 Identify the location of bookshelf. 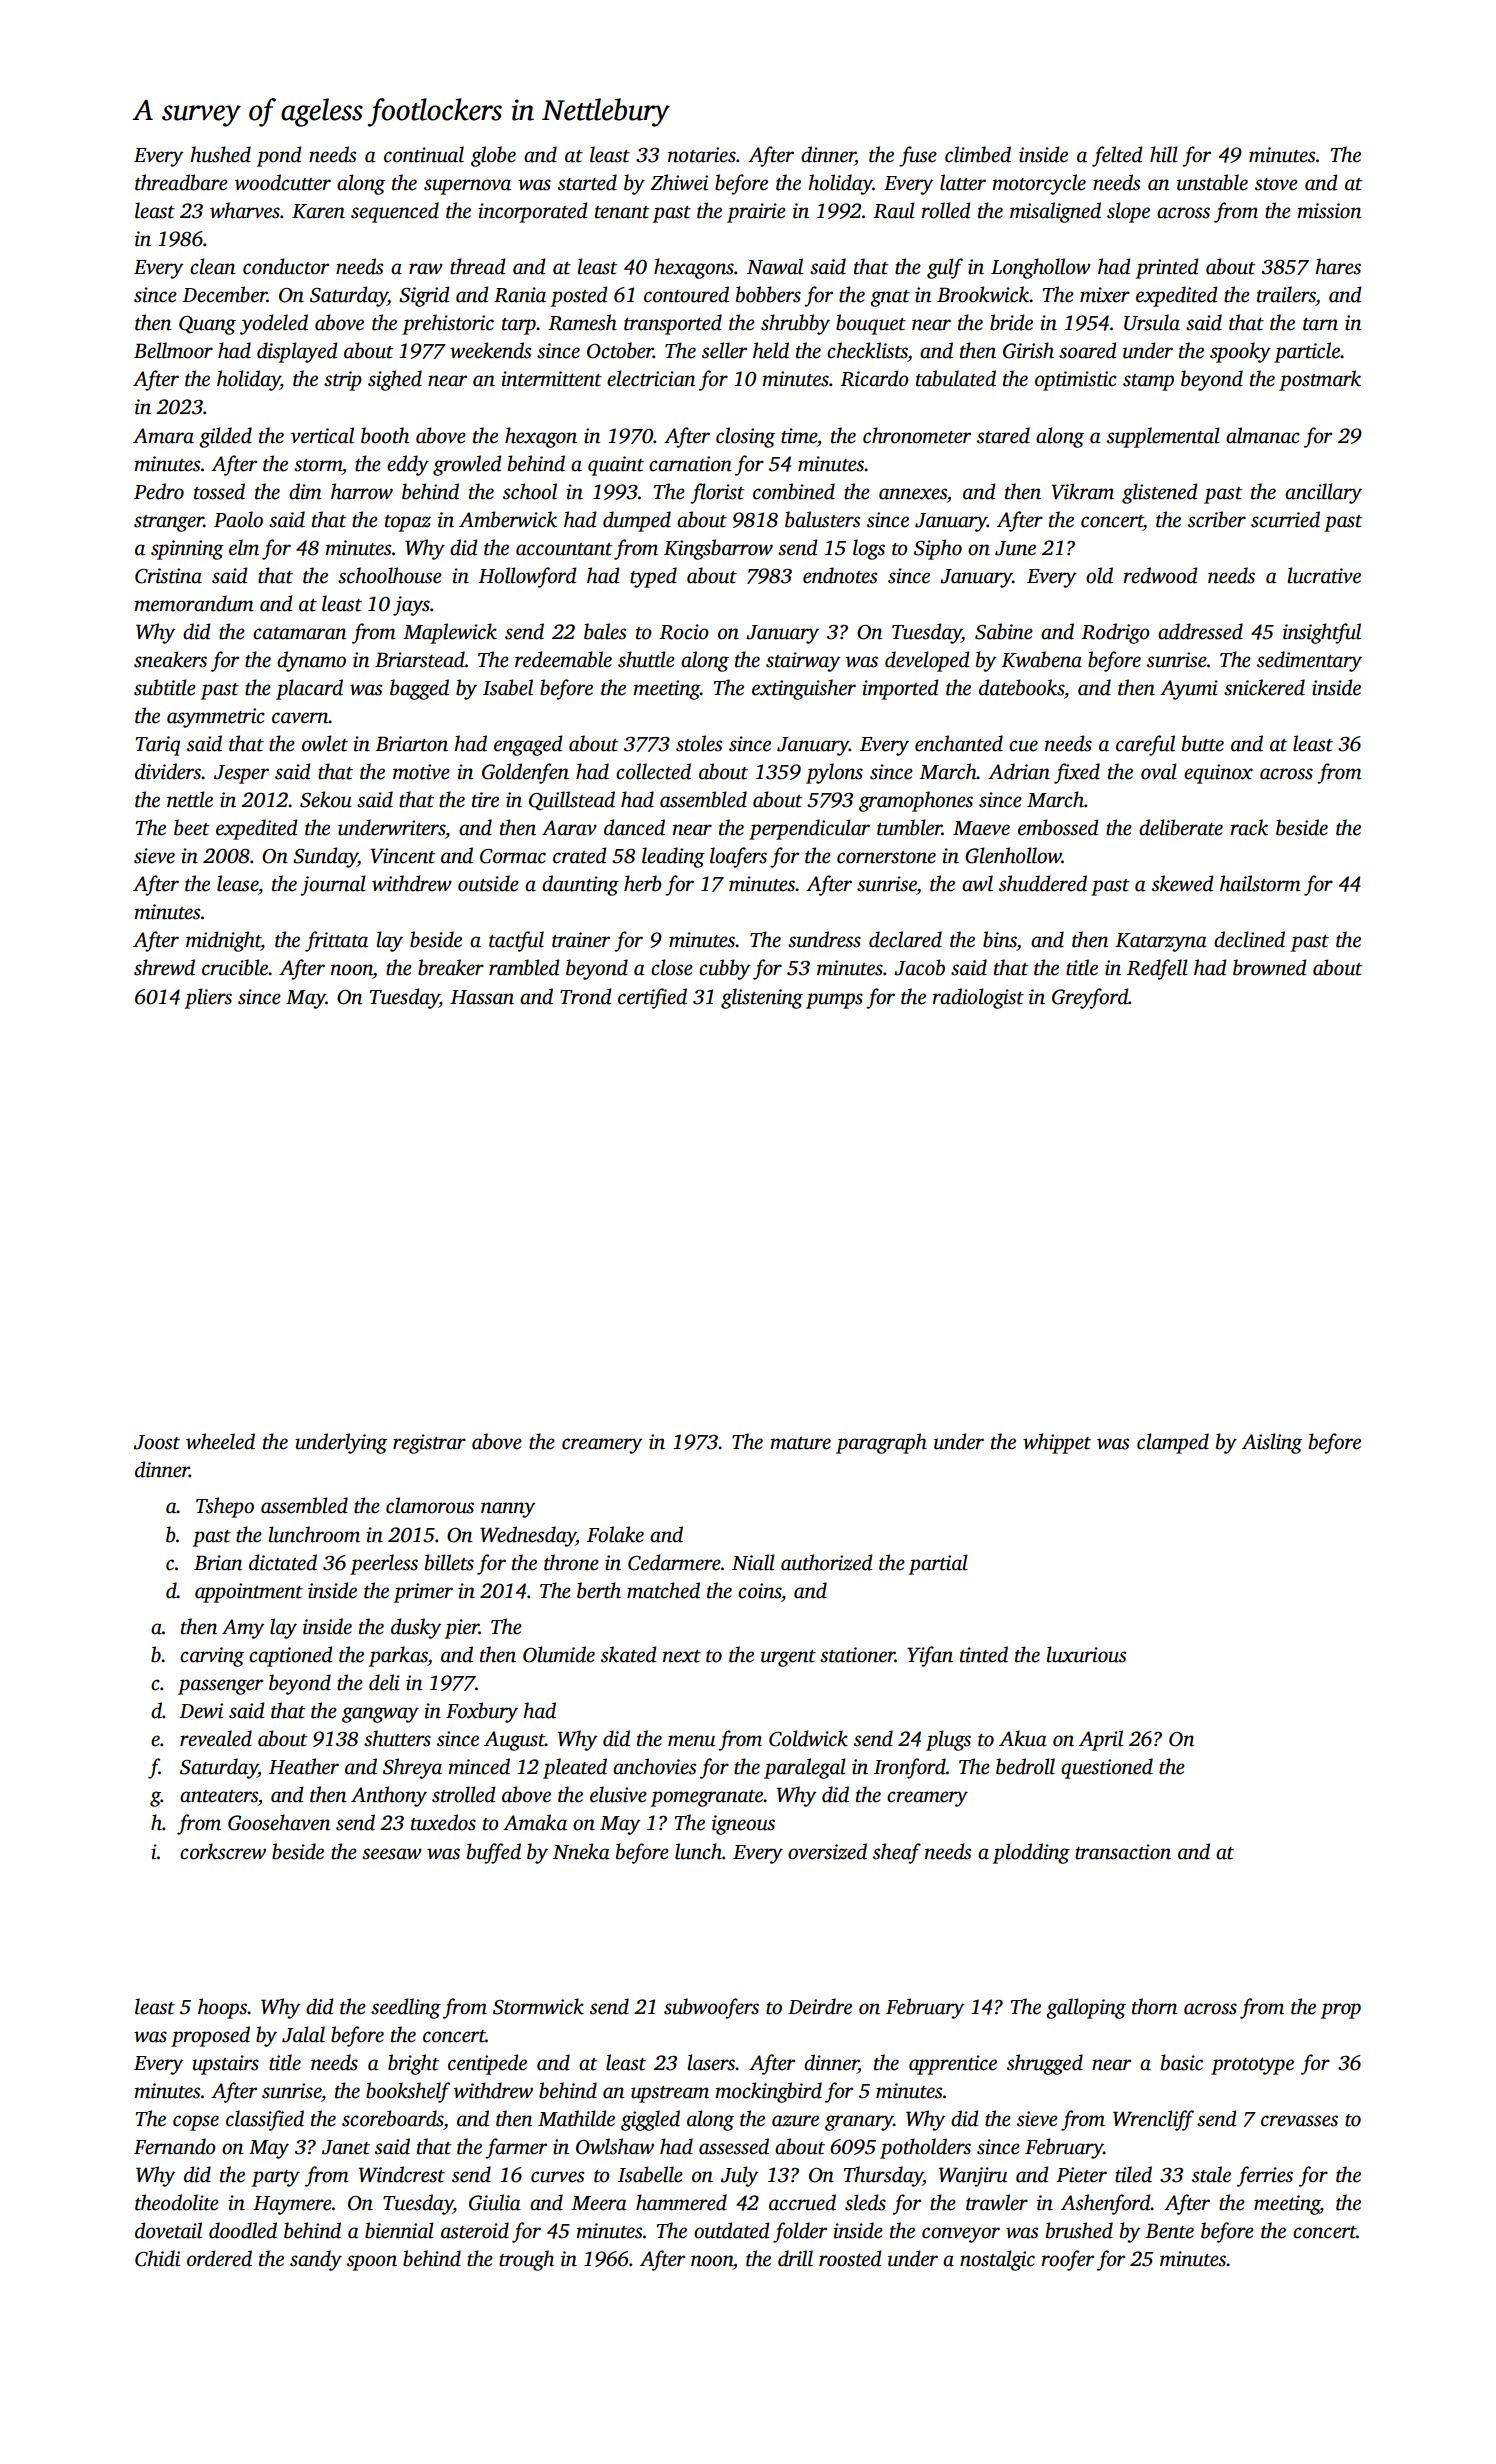
(408, 2092).
